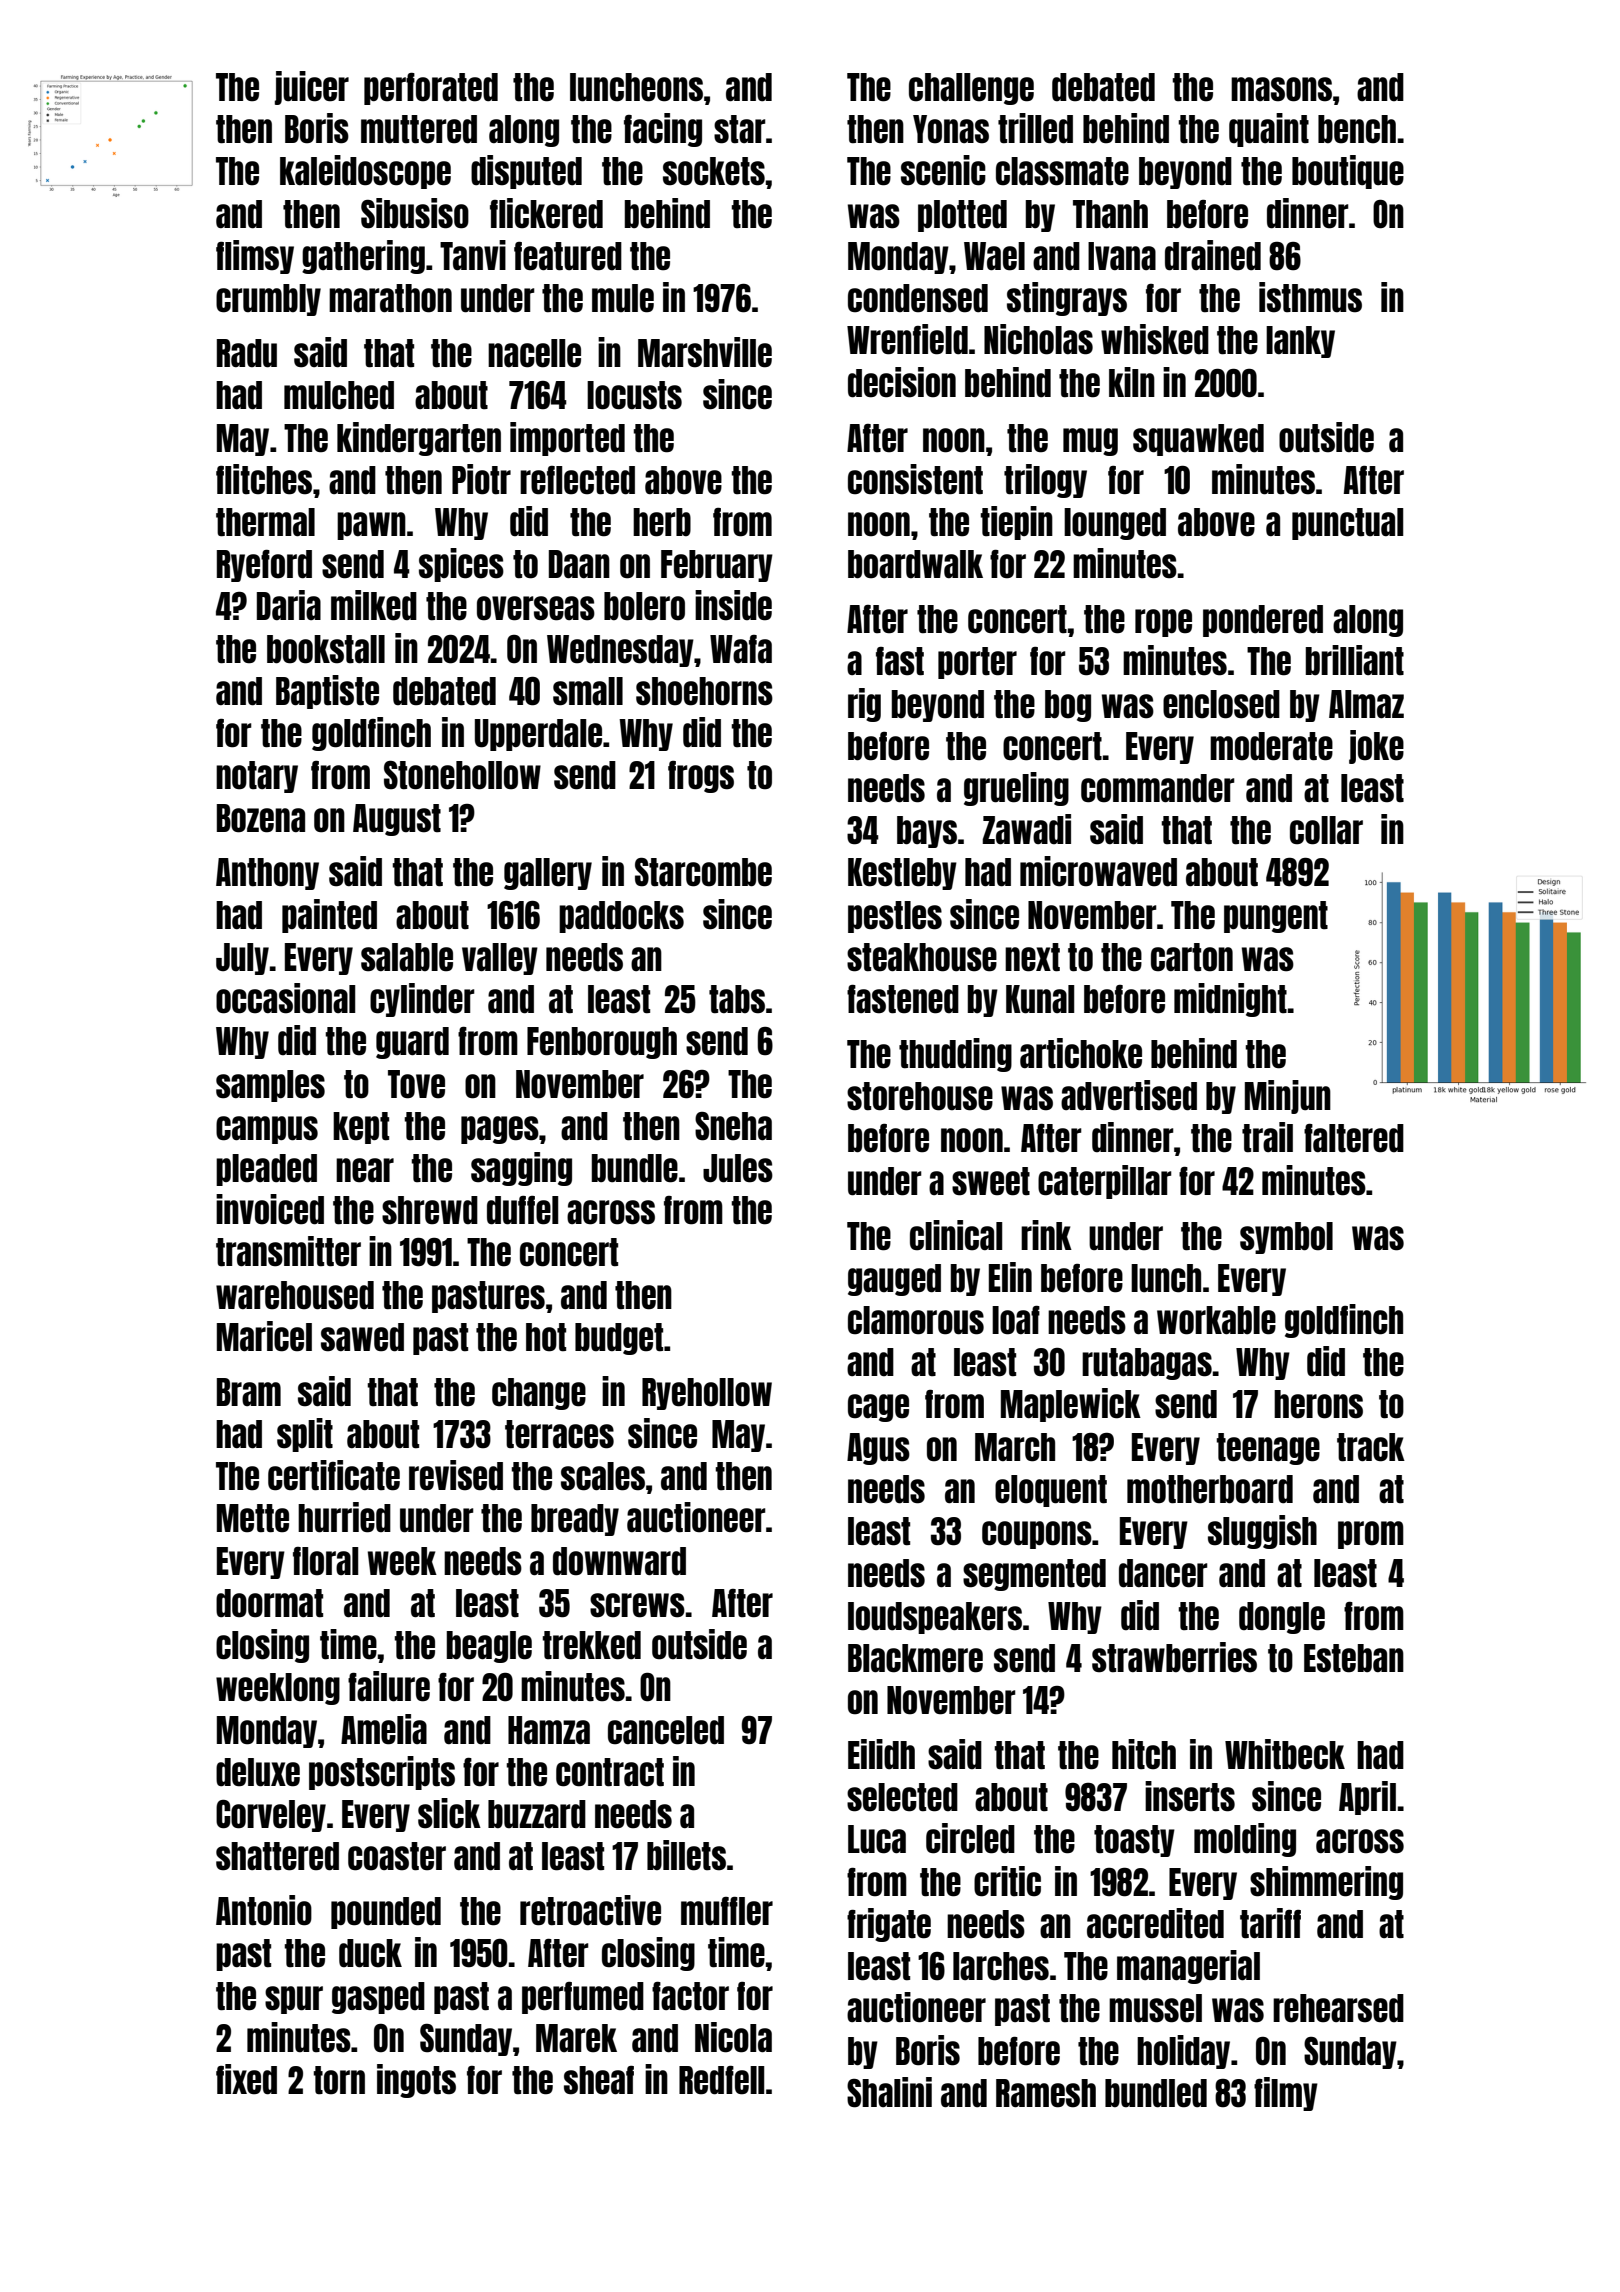 Image resolution: width=1620 pixels, height=2292 pixels. I want to click on sockets, so click(714, 171).
